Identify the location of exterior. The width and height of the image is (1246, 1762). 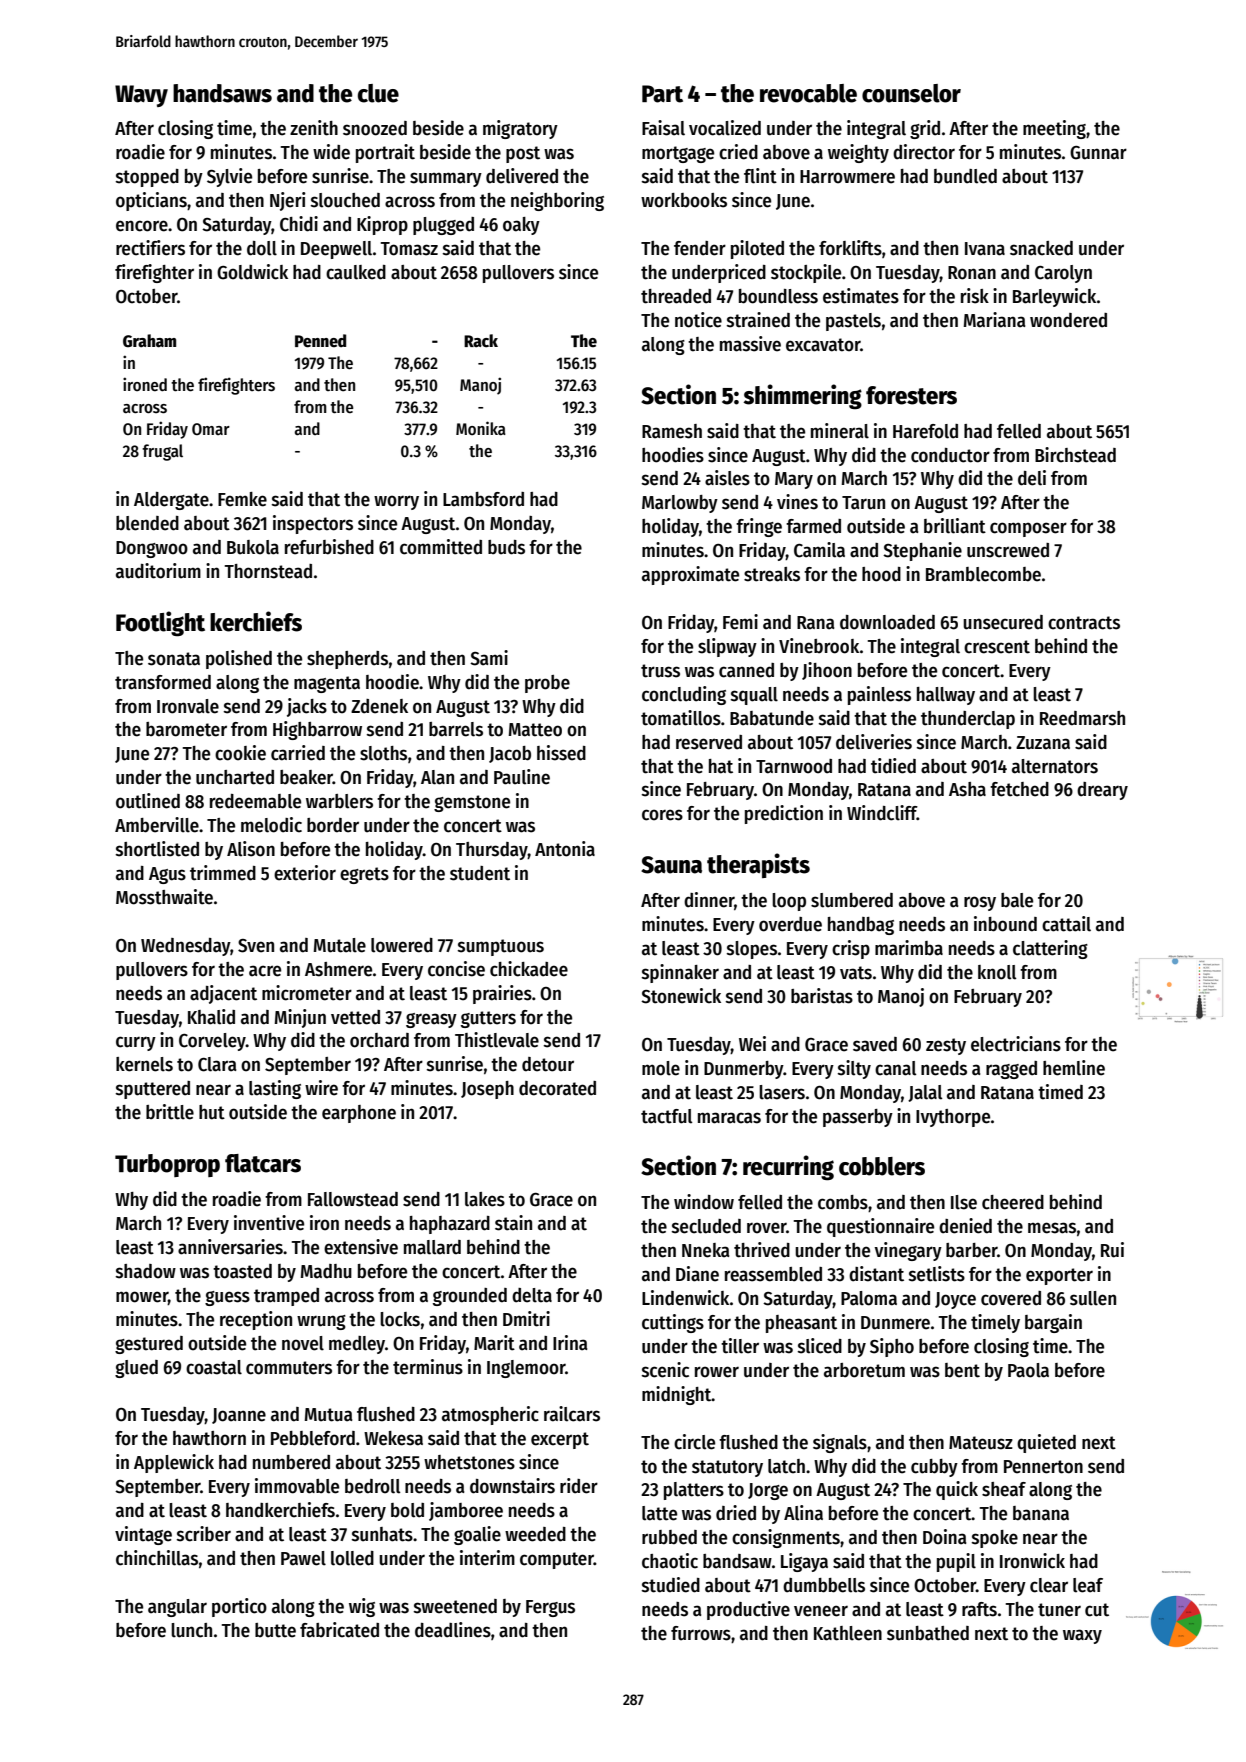
(305, 873).
